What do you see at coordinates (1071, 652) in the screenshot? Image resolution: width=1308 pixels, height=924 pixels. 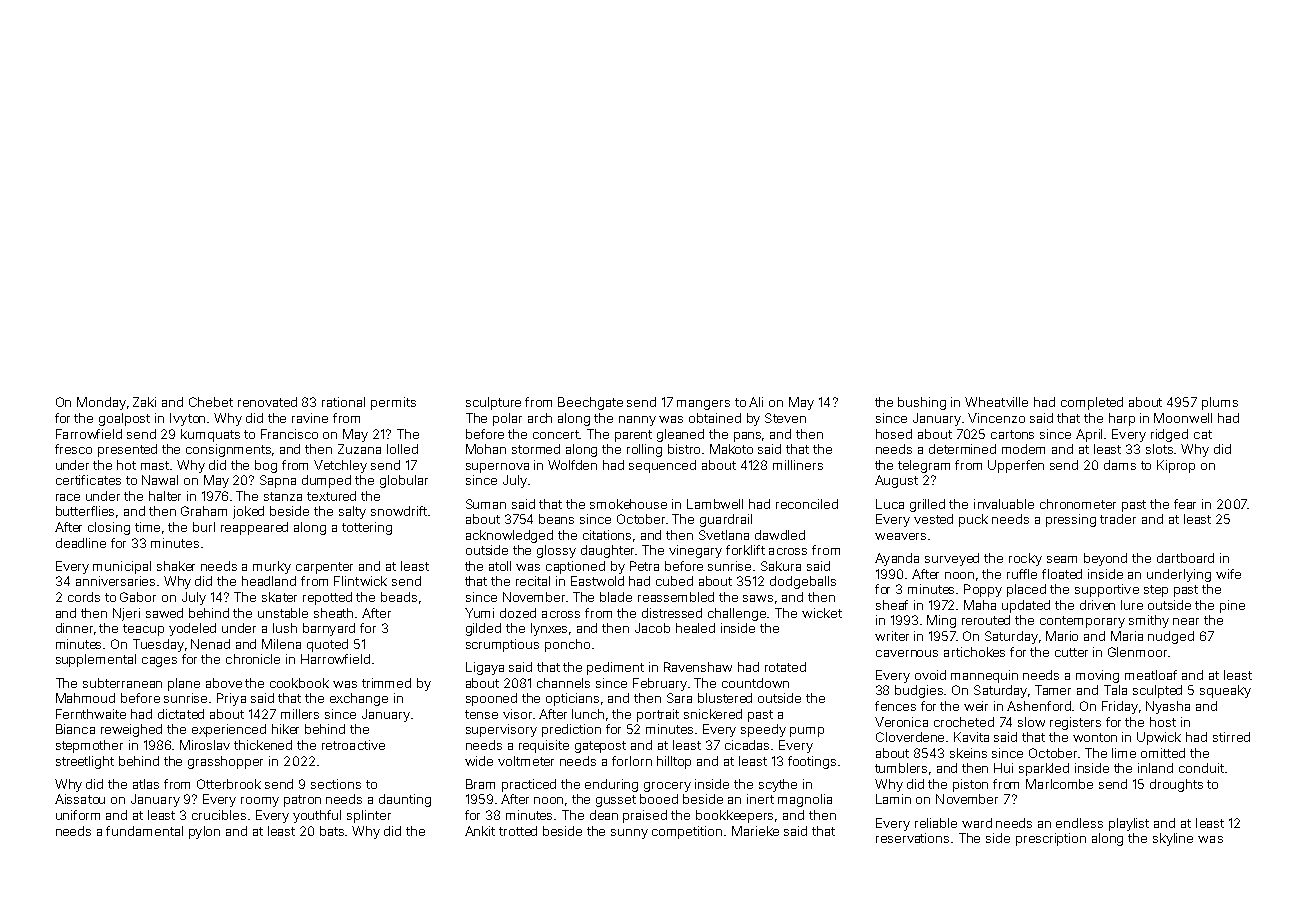 I see `cutter` at bounding box center [1071, 652].
